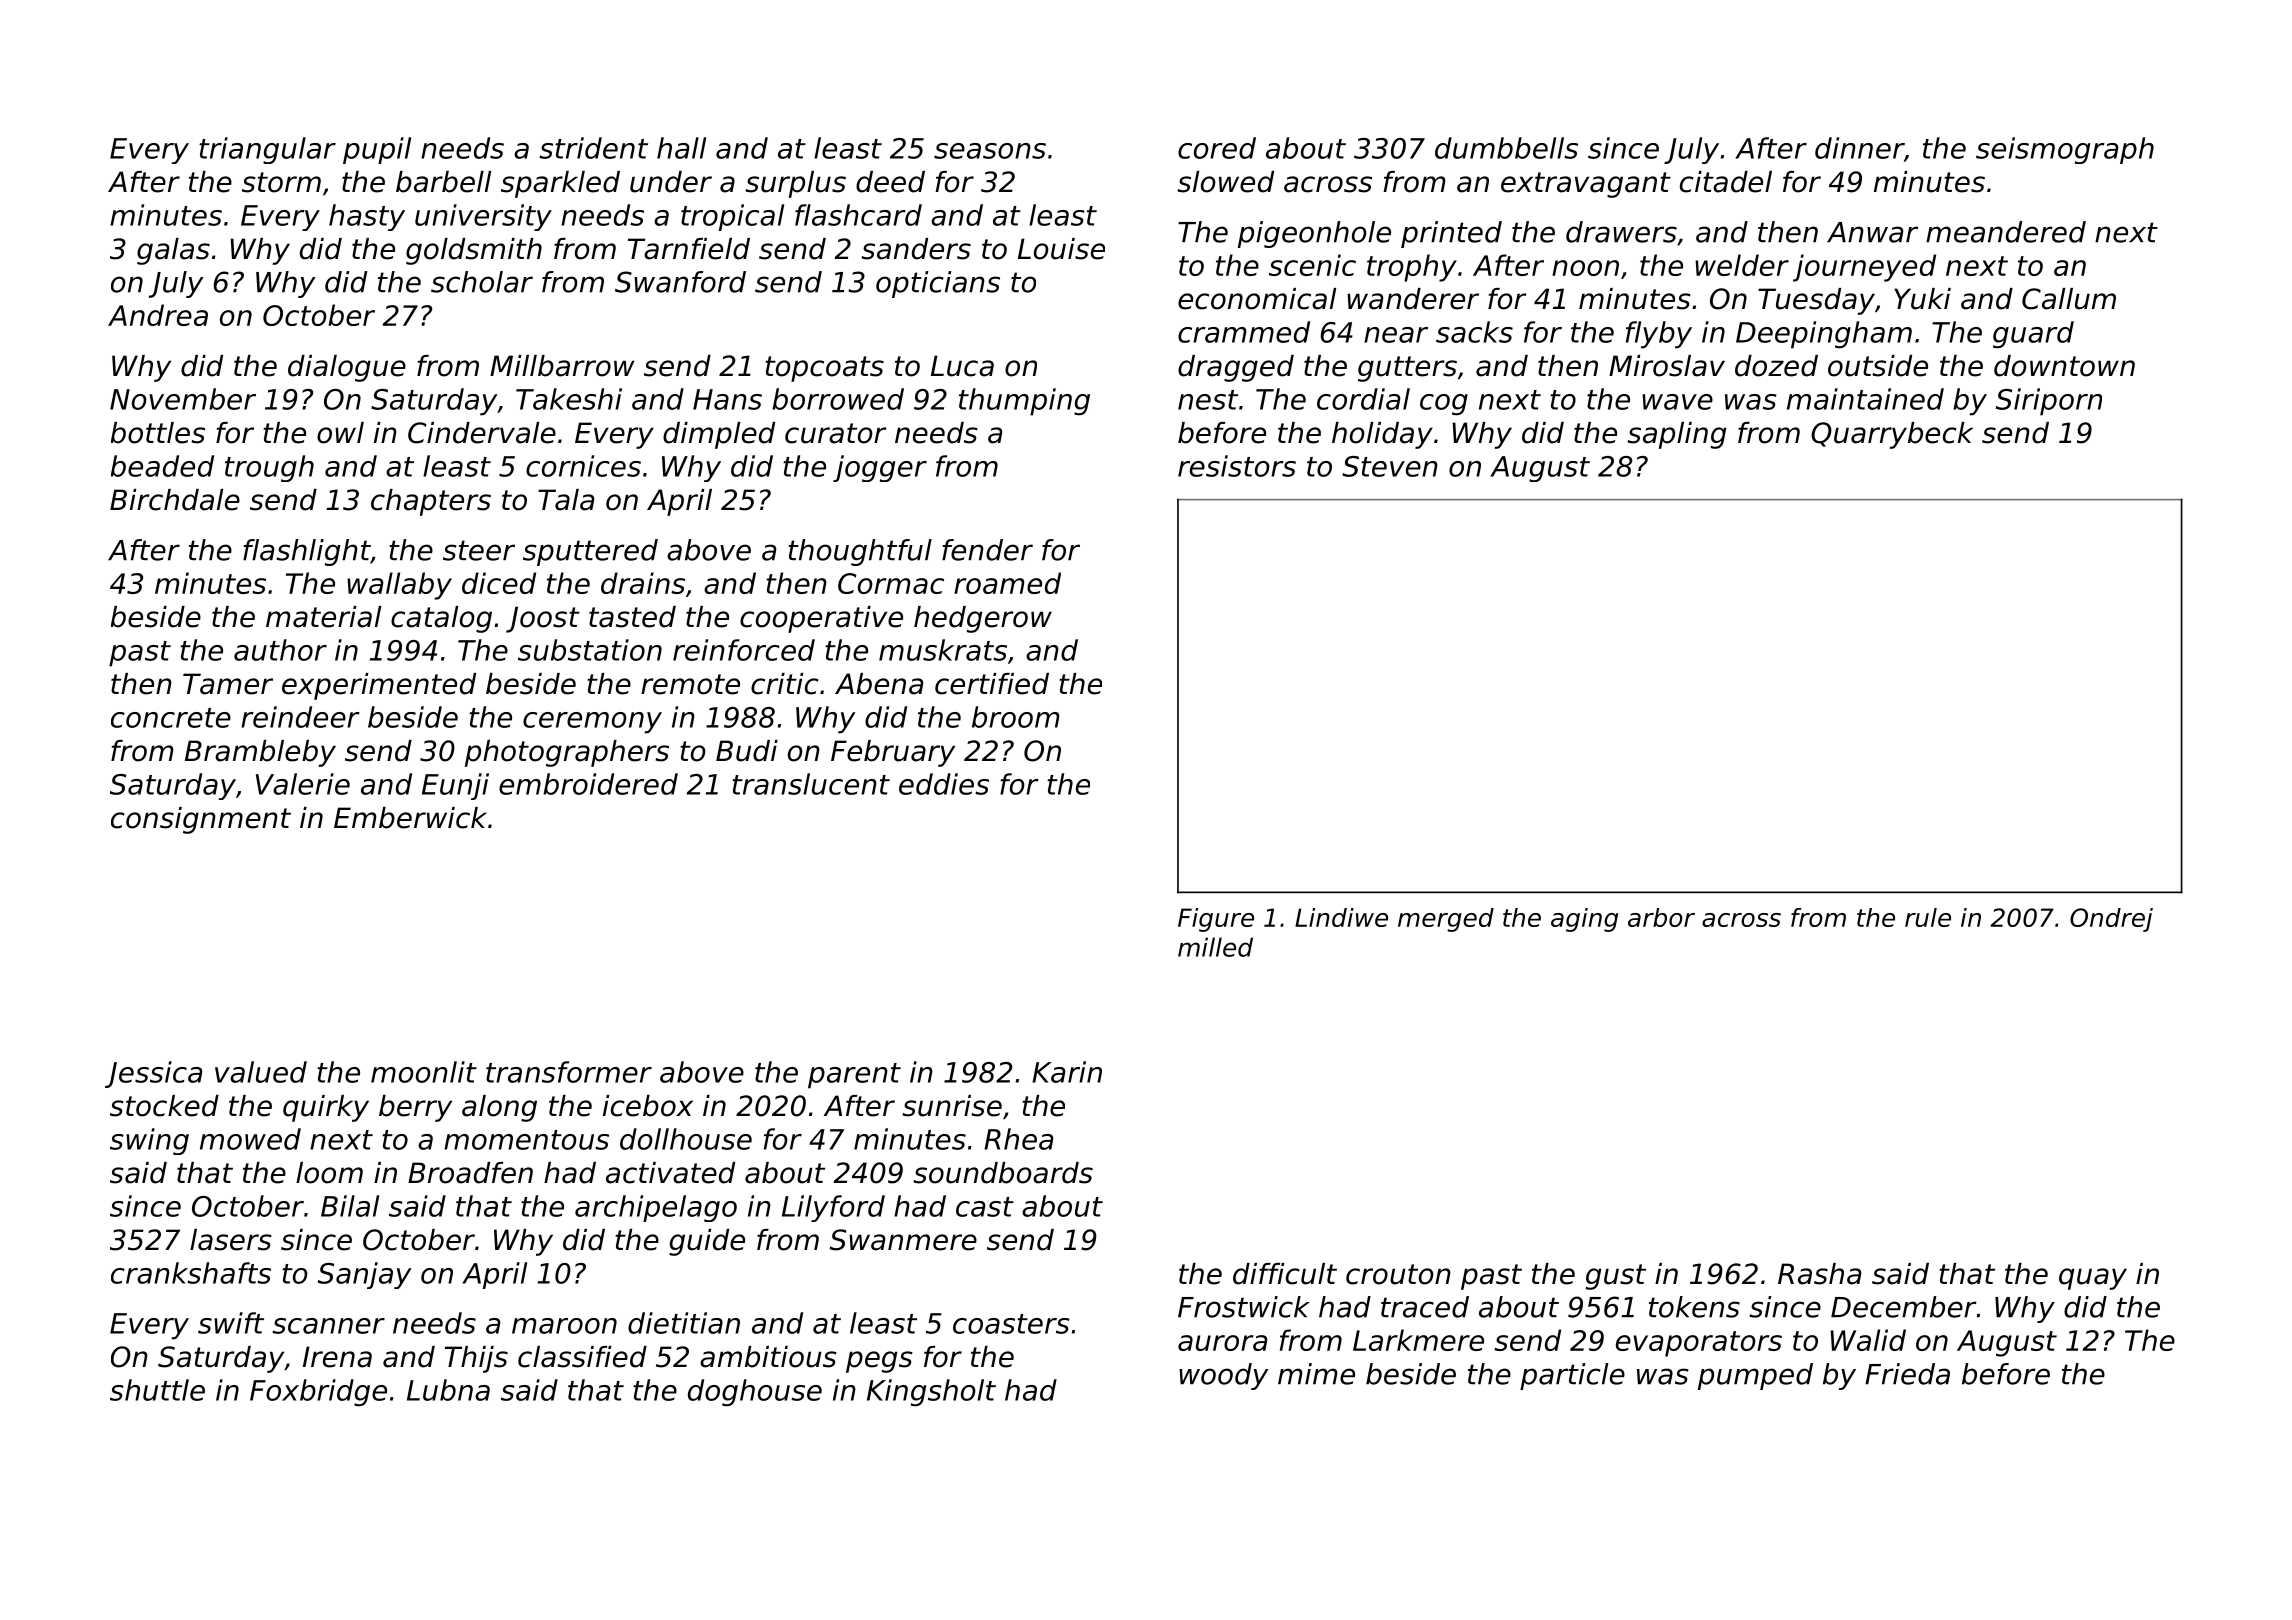 The image size is (2292, 1620). I want to click on shuttle, so click(157, 1390).
